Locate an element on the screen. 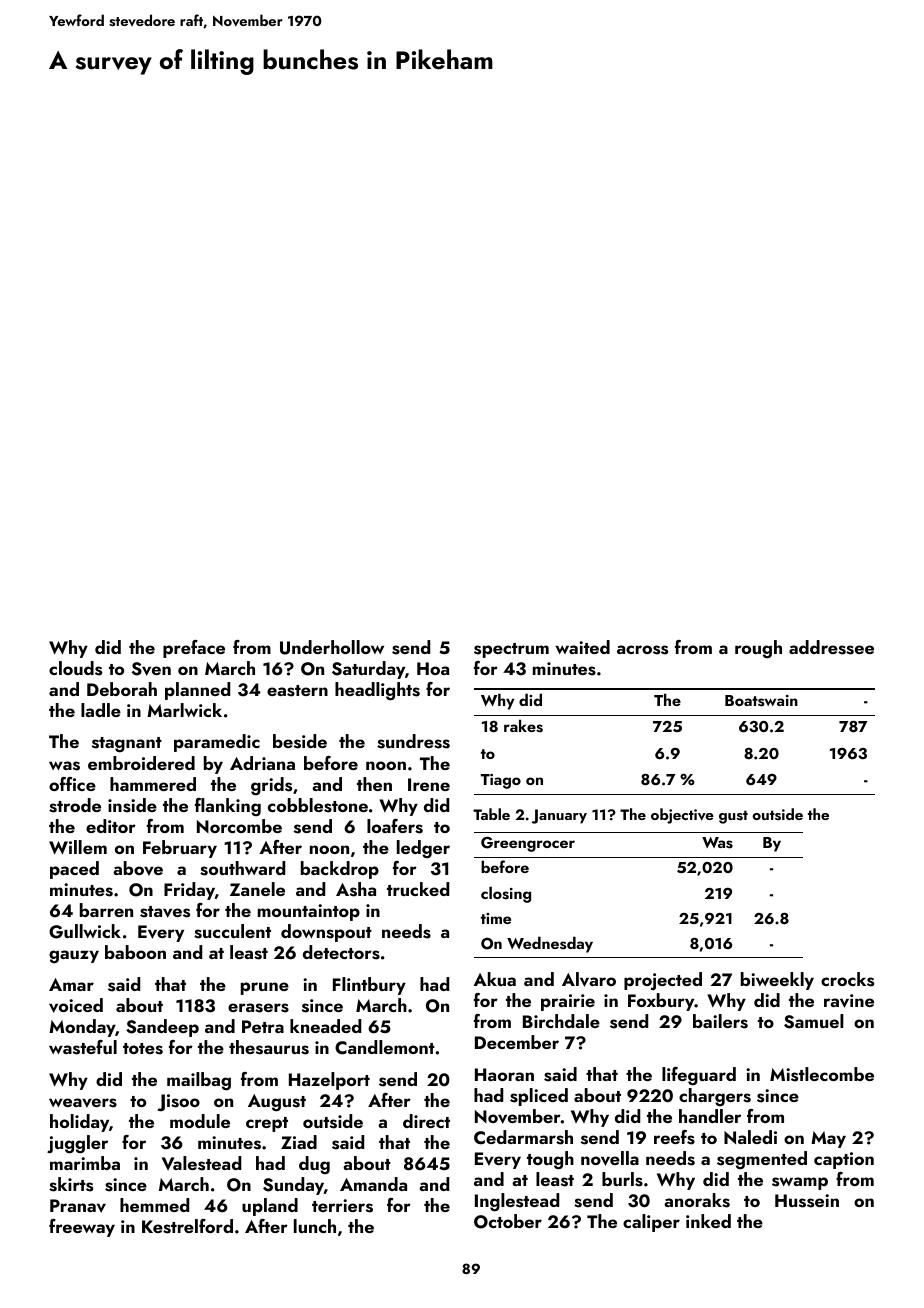 This screenshot has height=1308, width=924. Boatswain is located at coordinates (761, 701).
